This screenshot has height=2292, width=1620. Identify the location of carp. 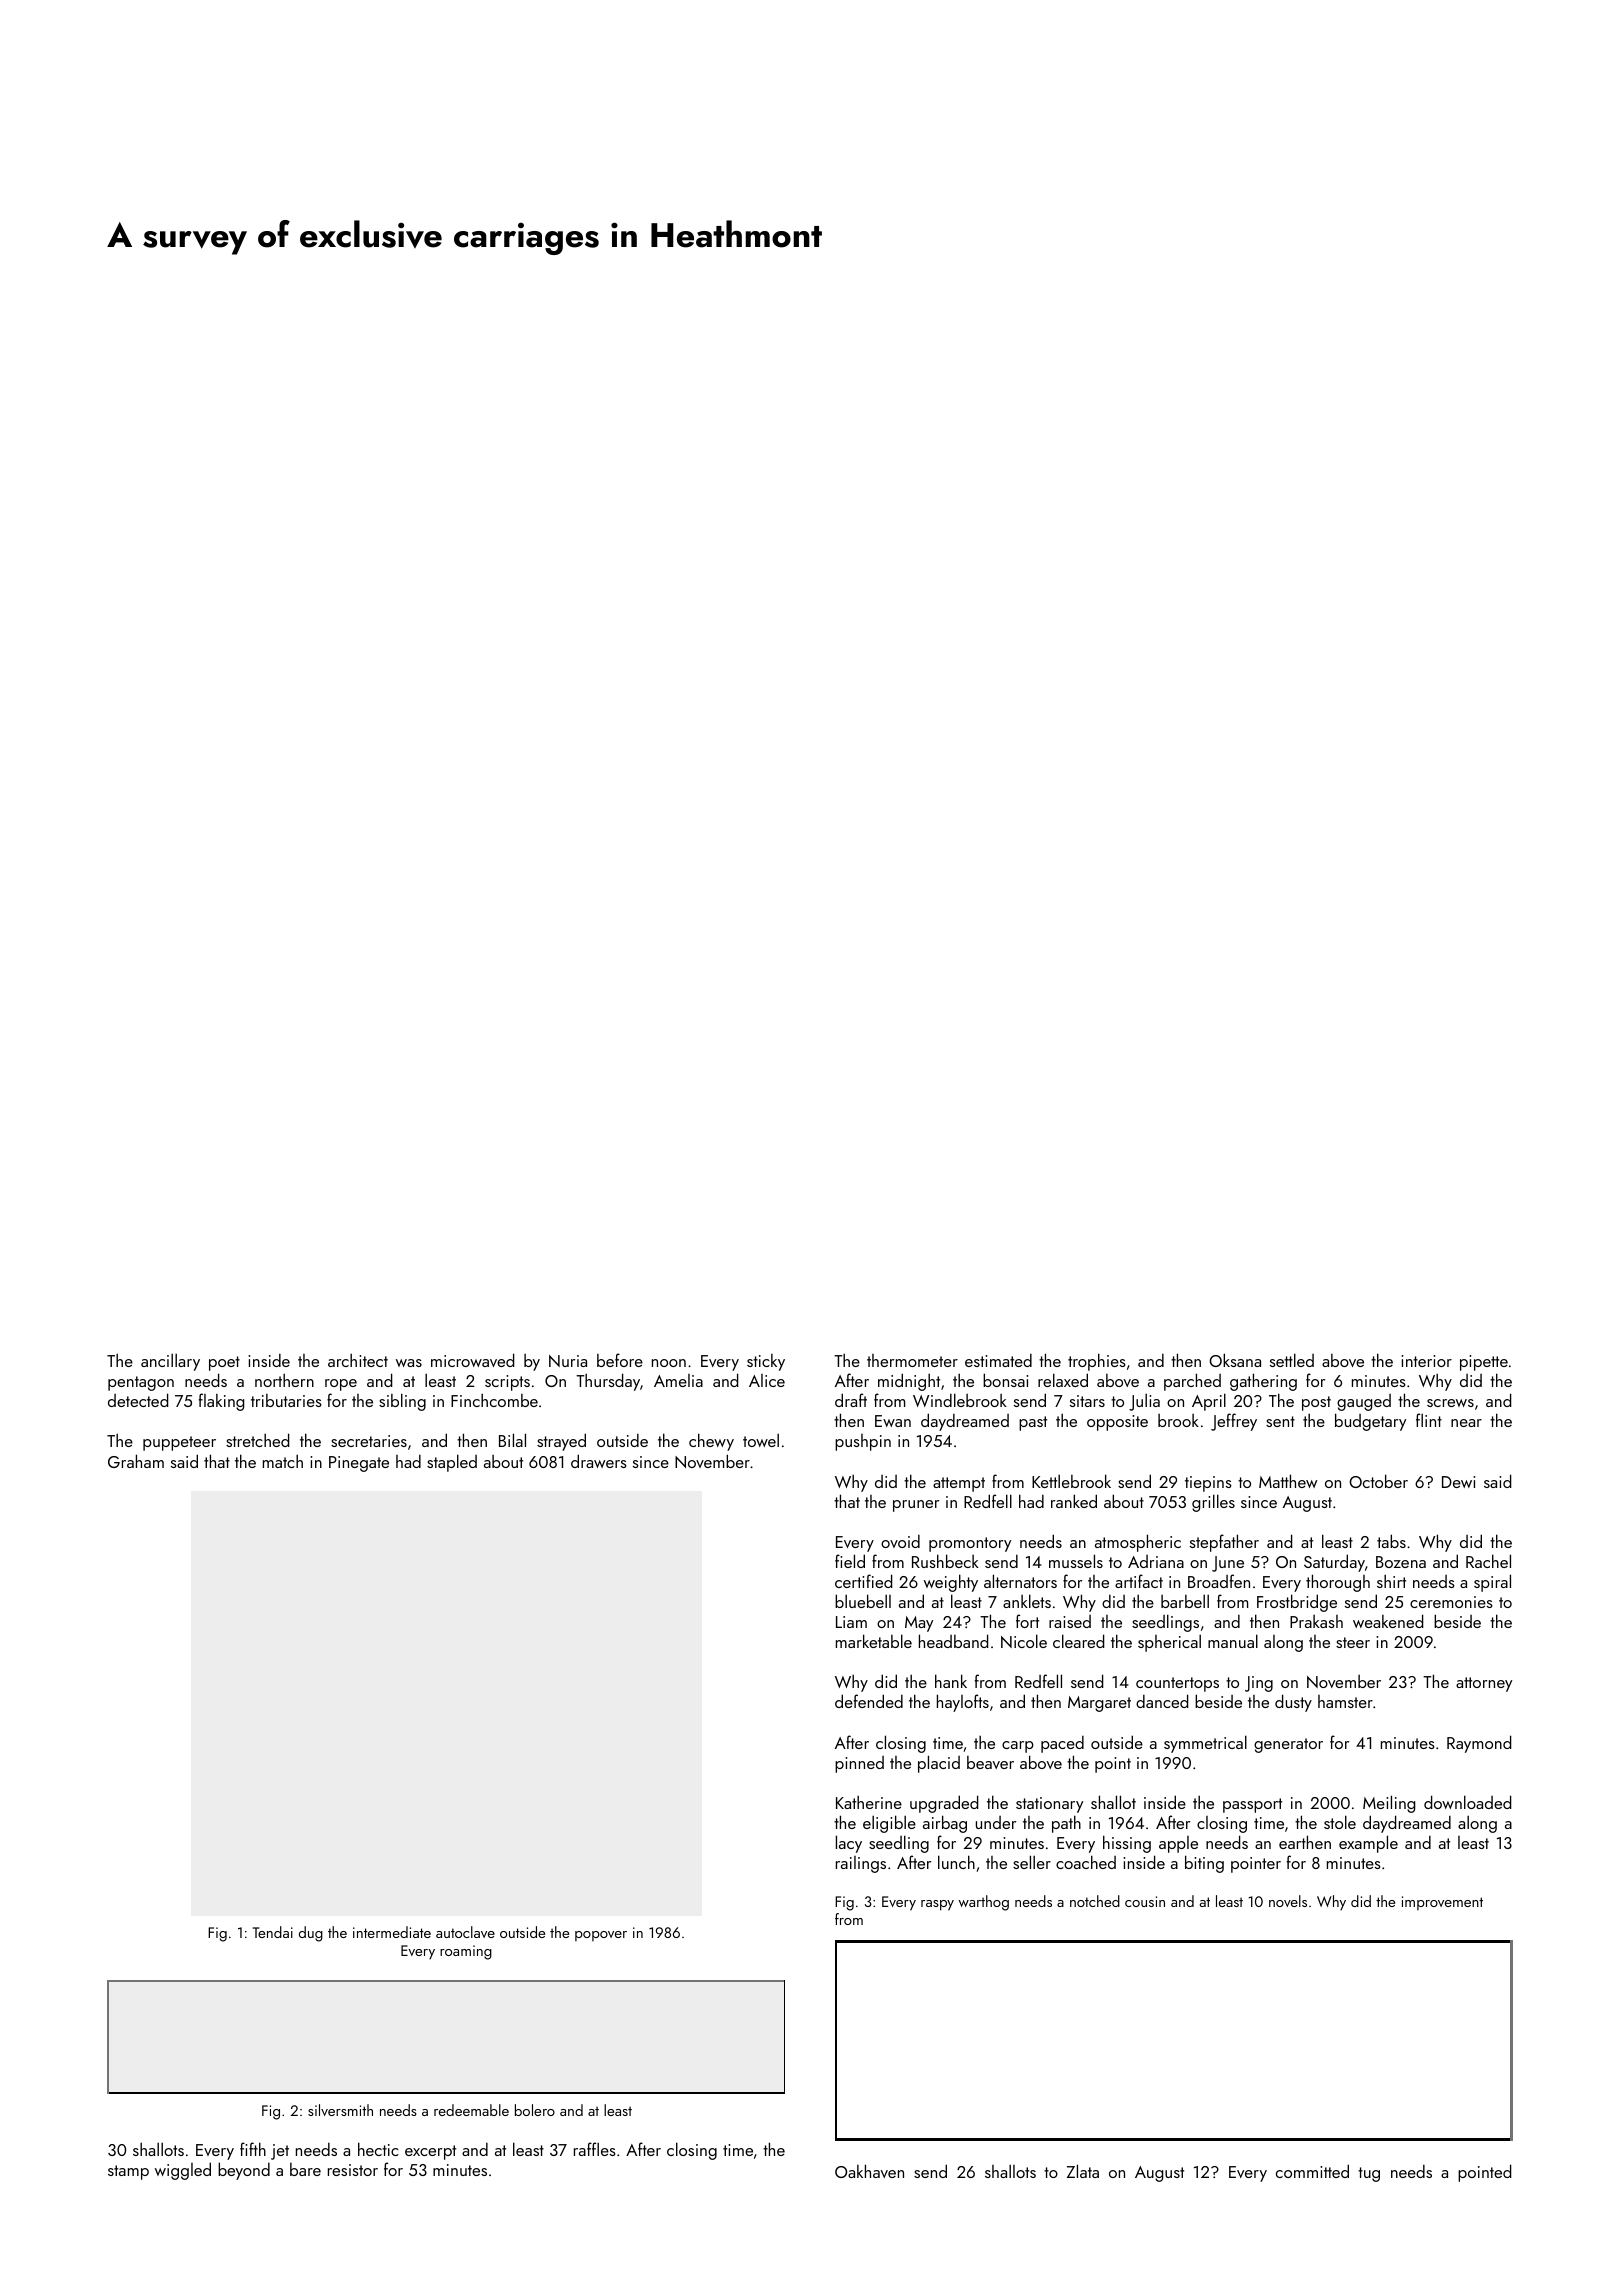
(1018, 1747).
